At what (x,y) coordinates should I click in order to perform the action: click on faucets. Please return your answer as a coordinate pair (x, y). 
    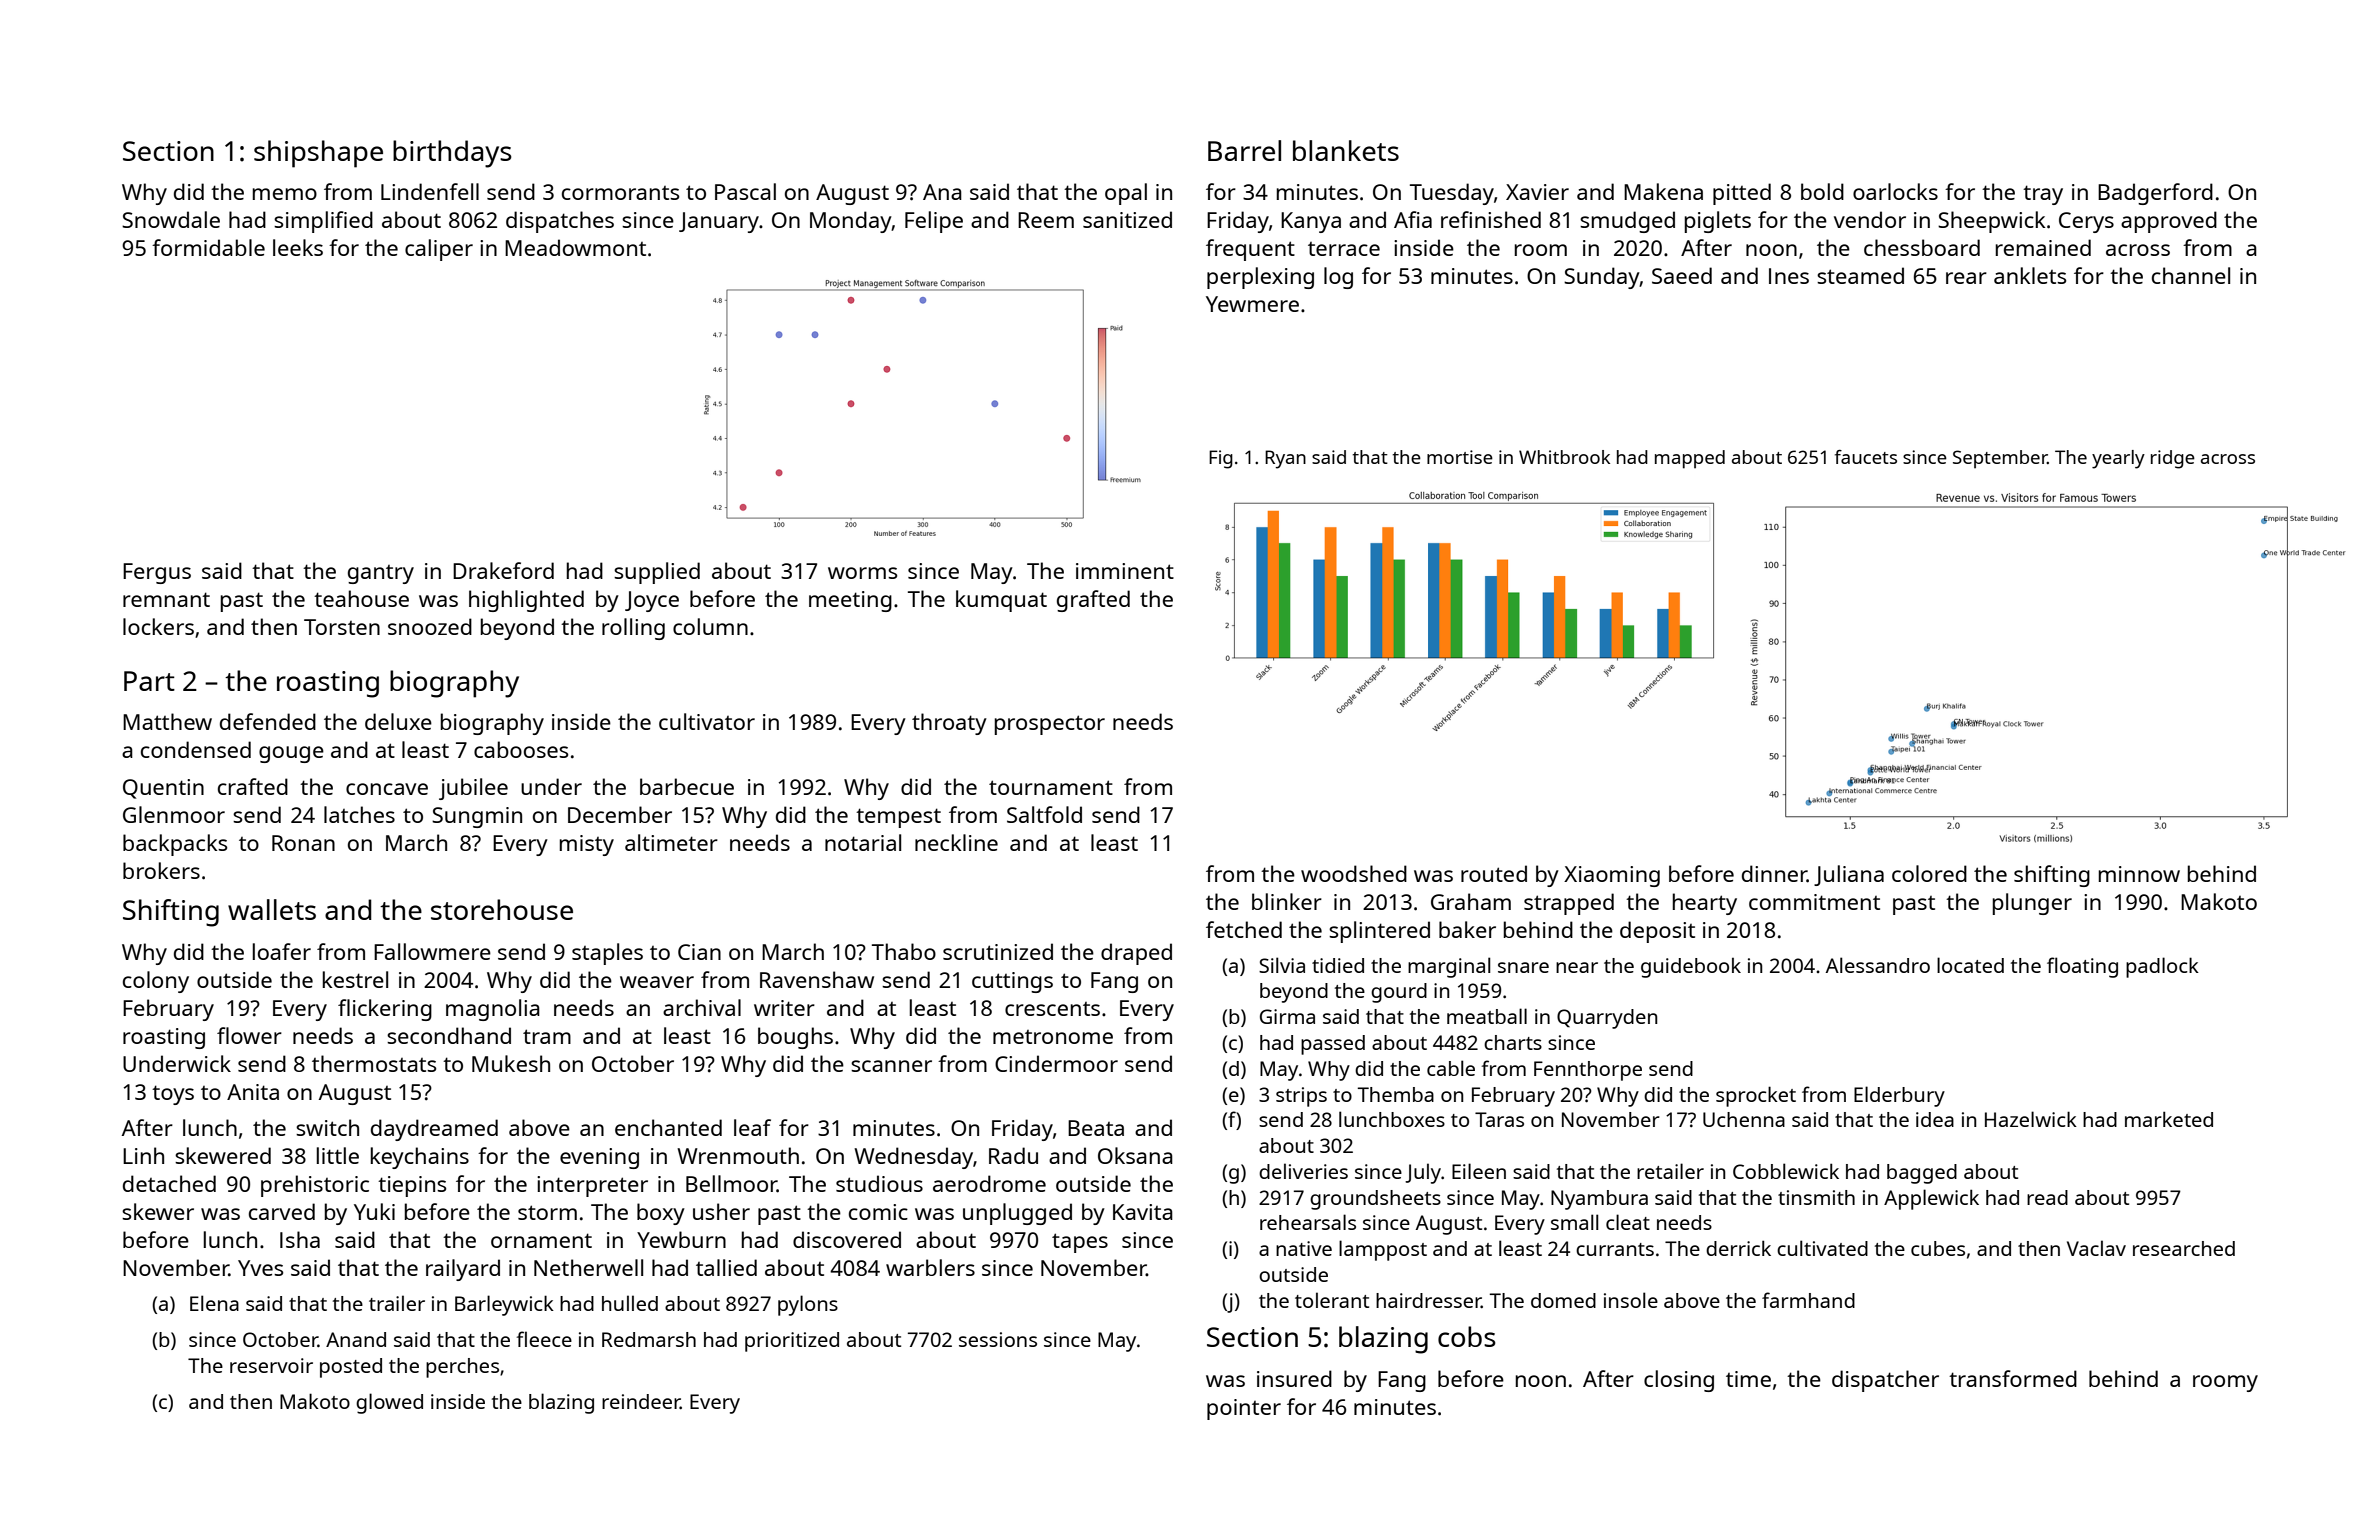
    Looking at the image, I should click on (1866, 457).
